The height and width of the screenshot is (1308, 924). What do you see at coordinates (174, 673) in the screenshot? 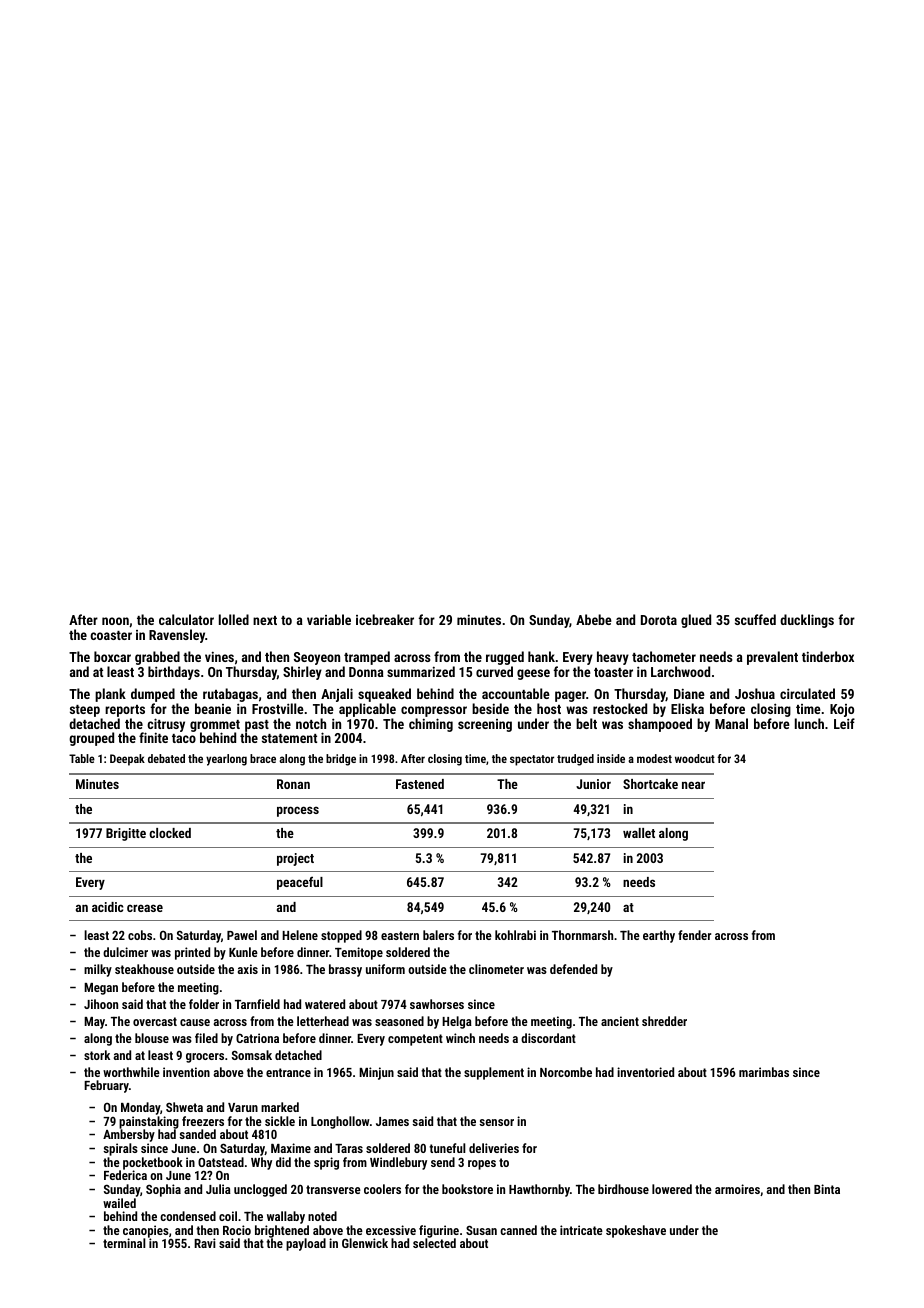
I see `birthdays` at bounding box center [174, 673].
